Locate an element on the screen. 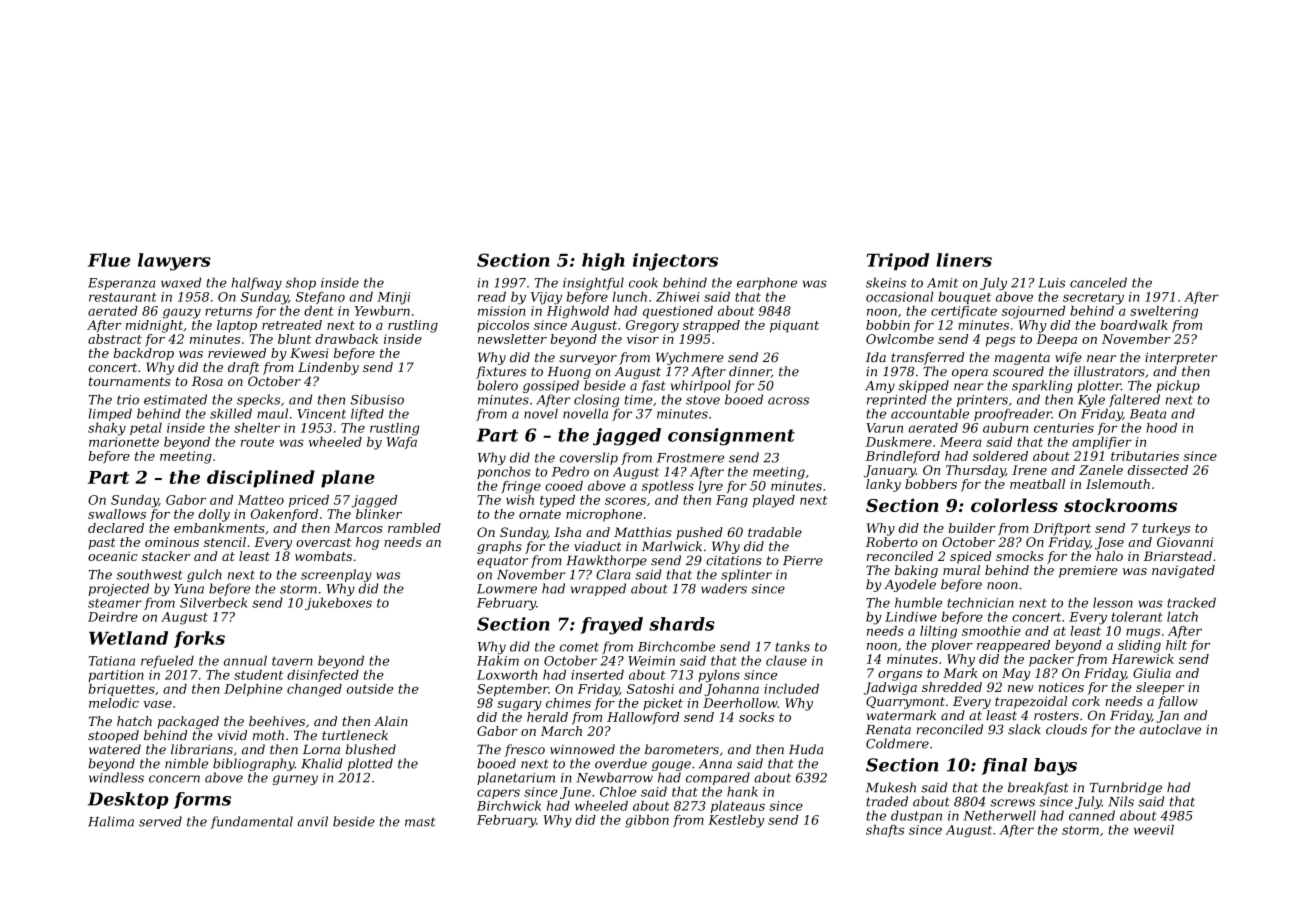 Image resolution: width=1308 pixels, height=924 pixels. latch is located at coordinates (1182, 617).
